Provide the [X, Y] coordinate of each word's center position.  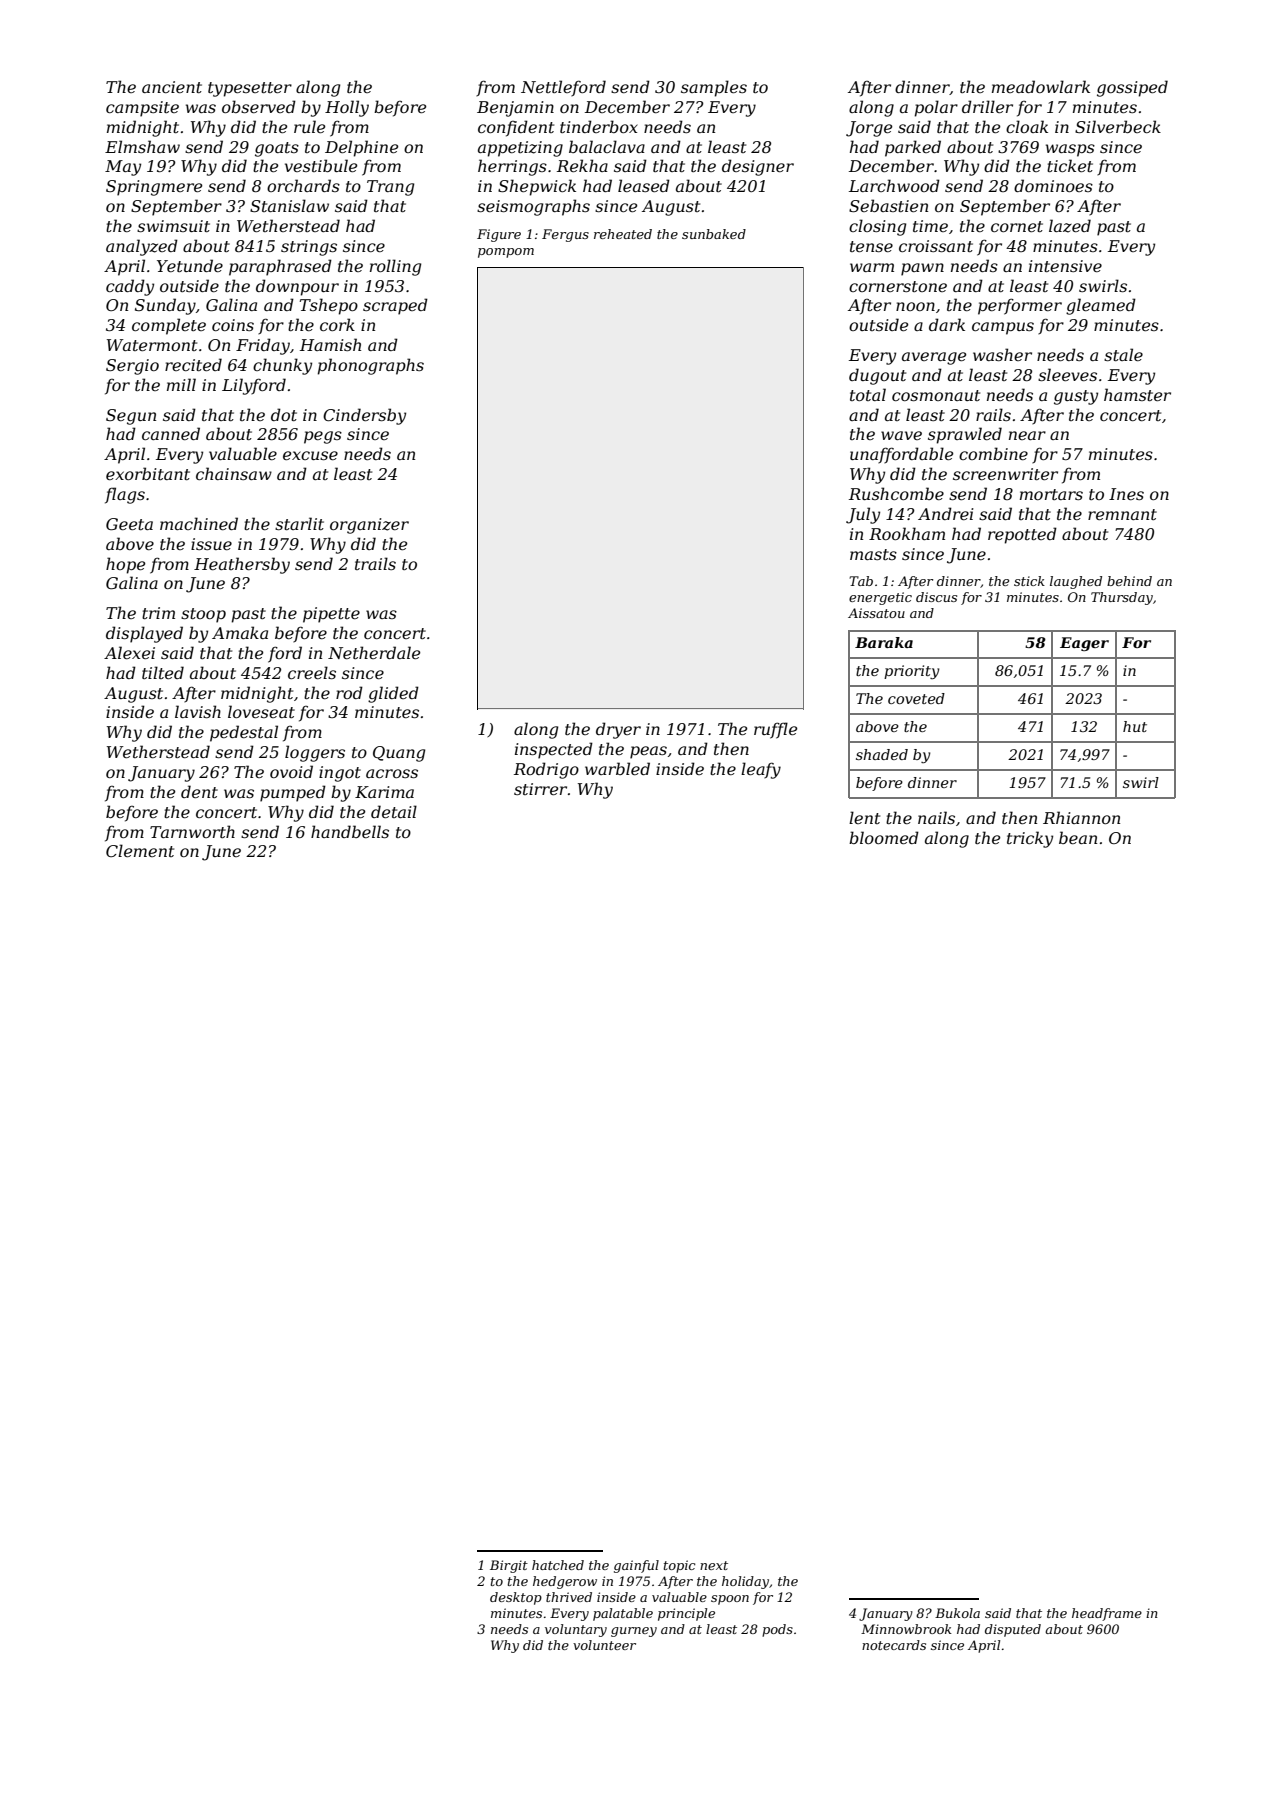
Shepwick [537, 187]
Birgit [509, 1566]
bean [1078, 837]
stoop [203, 615]
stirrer [540, 789]
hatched [558, 1565]
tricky [1030, 839]
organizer [369, 526]
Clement [140, 850]
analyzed [142, 247]
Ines [1126, 494]
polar [936, 108]
